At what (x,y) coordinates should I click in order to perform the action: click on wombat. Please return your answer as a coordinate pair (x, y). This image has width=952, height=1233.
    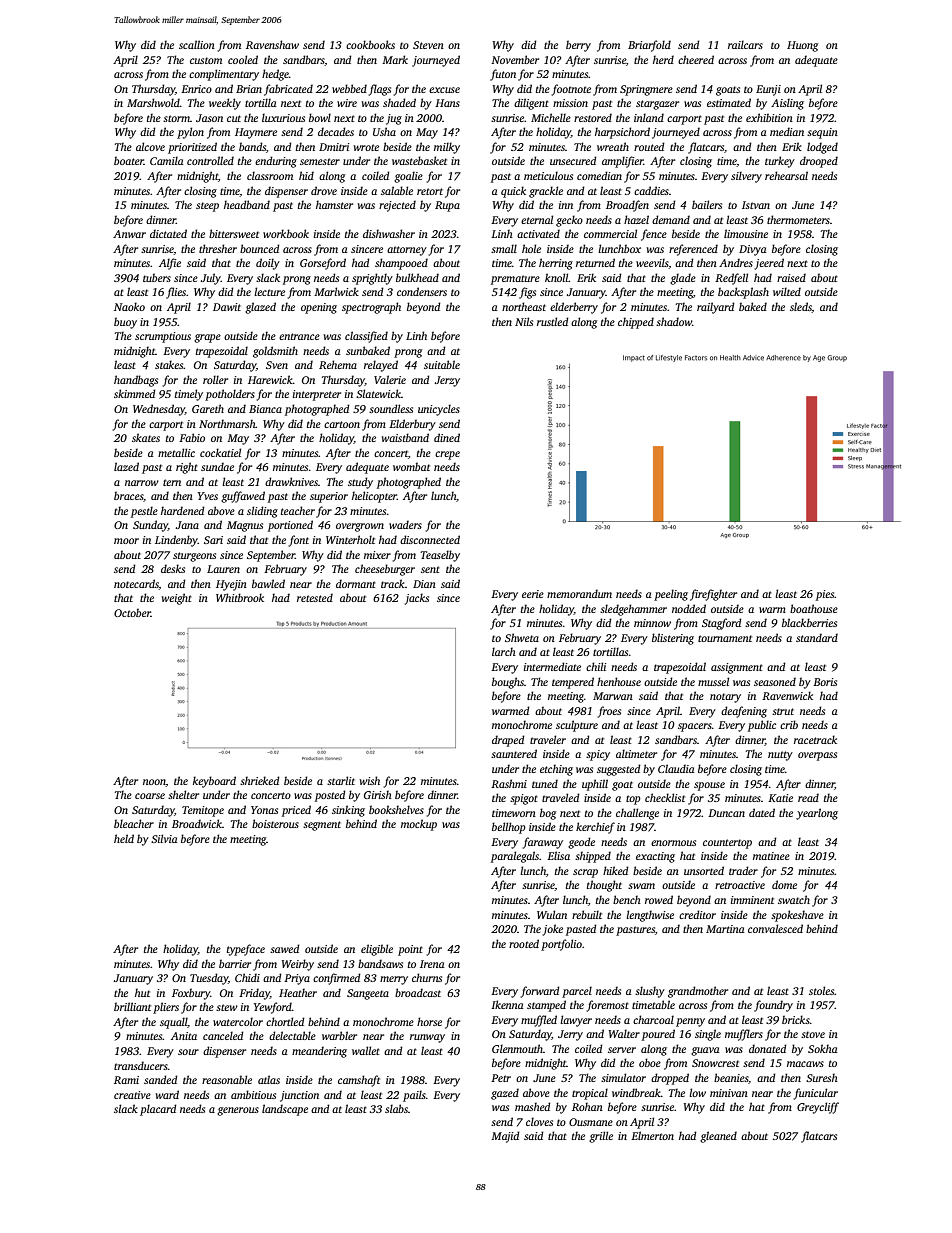
    Looking at the image, I should click on (411, 466).
